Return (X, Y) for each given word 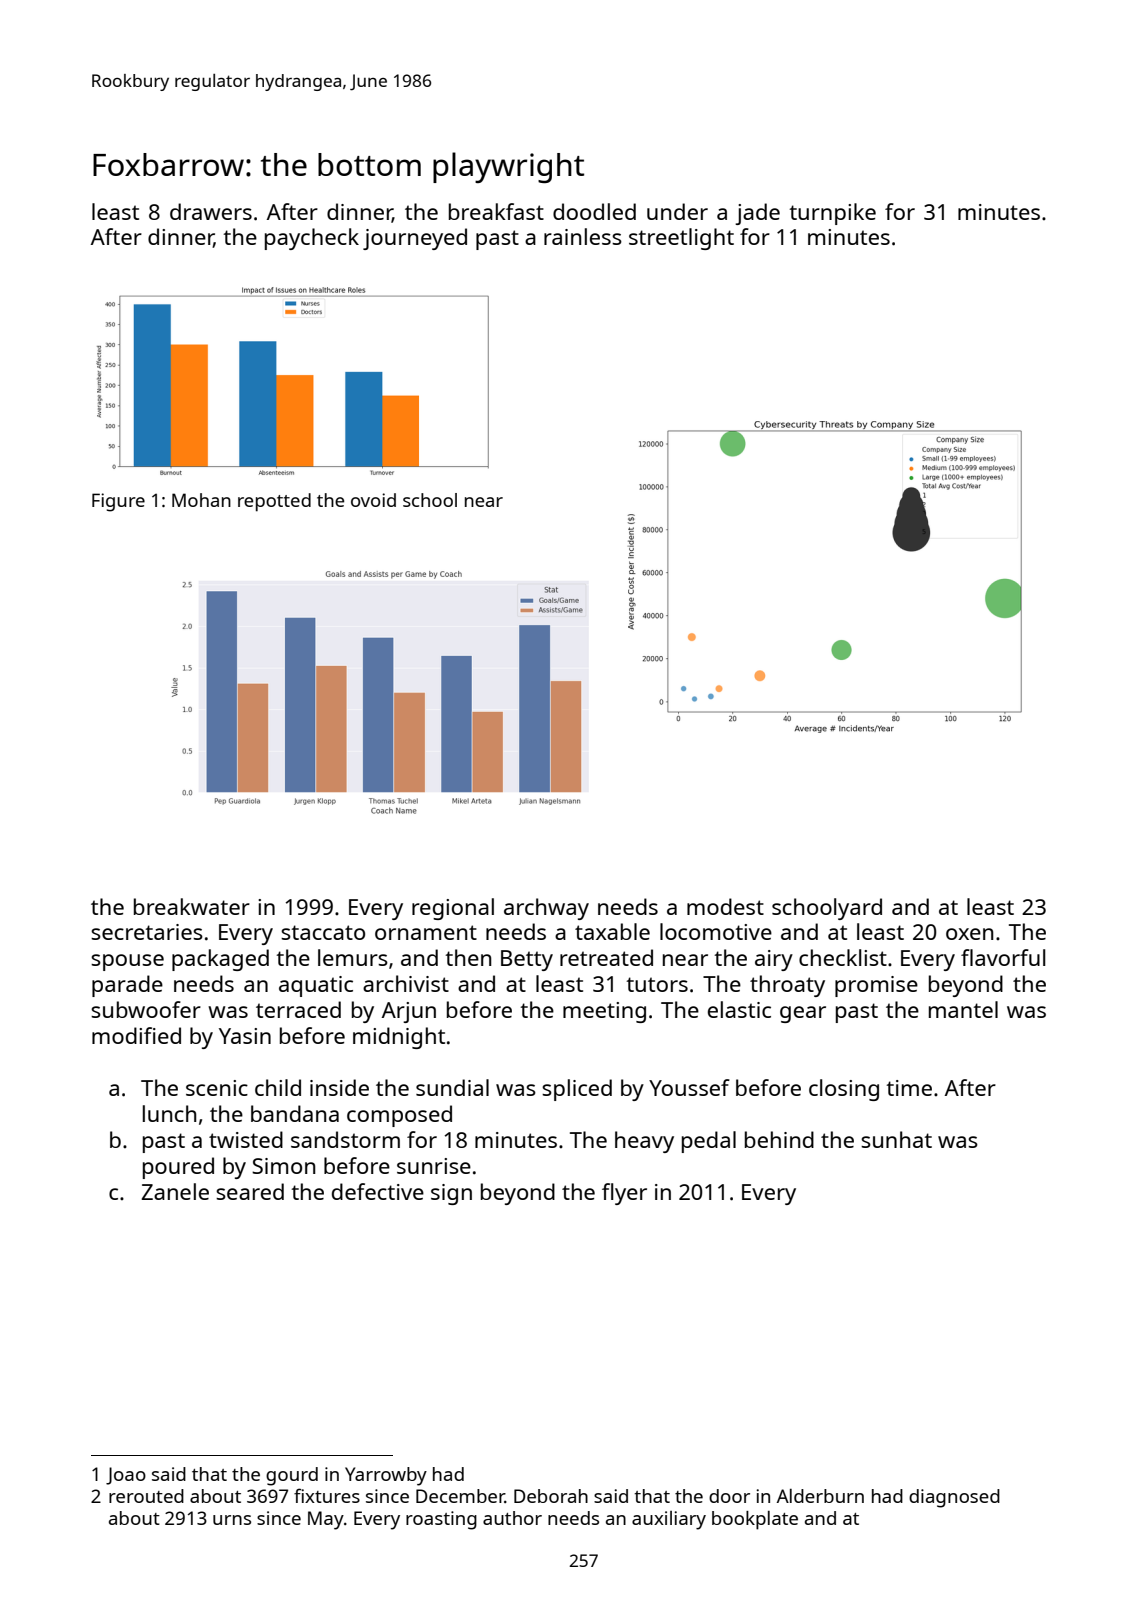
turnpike (832, 214)
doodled (594, 211)
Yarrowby (386, 1476)
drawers (211, 211)
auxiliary (669, 1520)
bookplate (755, 1520)
